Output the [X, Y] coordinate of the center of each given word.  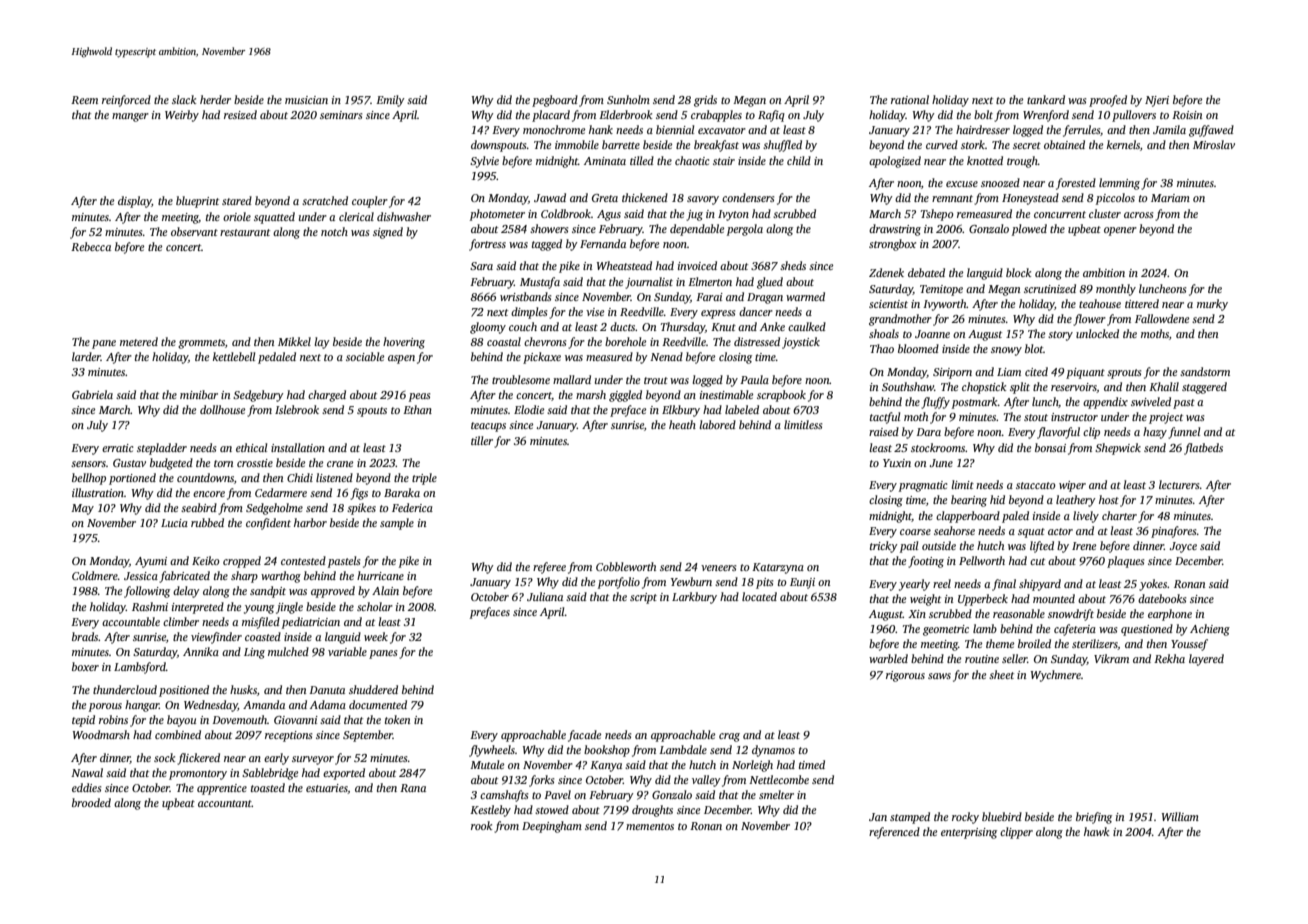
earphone [1170, 615]
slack [184, 99]
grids [705, 101]
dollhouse [222, 409]
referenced [894, 833]
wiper [1072, 486]
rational [910, 99]
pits [764, 583]
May [82, 509]
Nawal [87, 772]
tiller [482, 440]
